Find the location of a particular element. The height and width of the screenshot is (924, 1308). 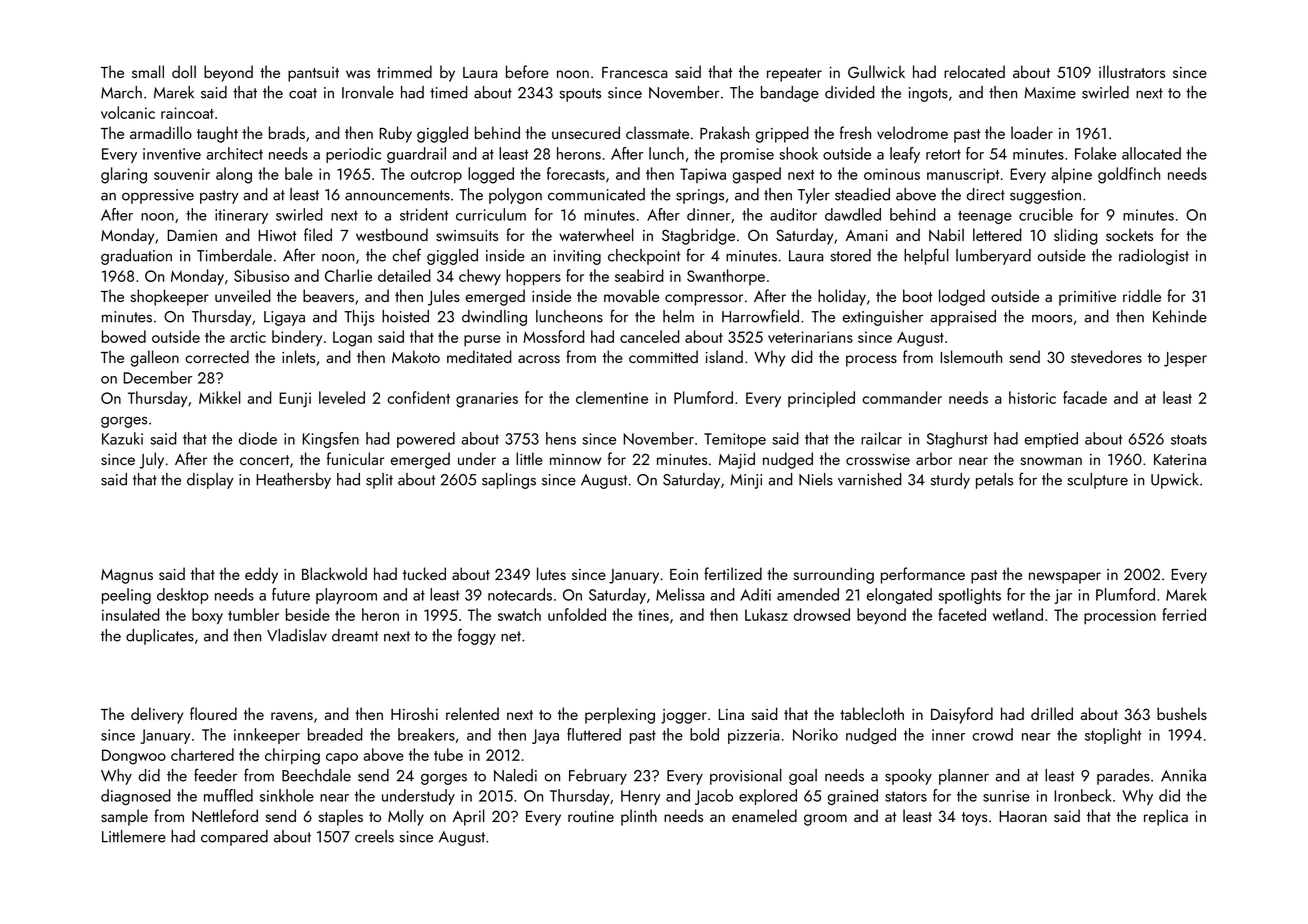

oppressive is located at coordinates (158, 196).
